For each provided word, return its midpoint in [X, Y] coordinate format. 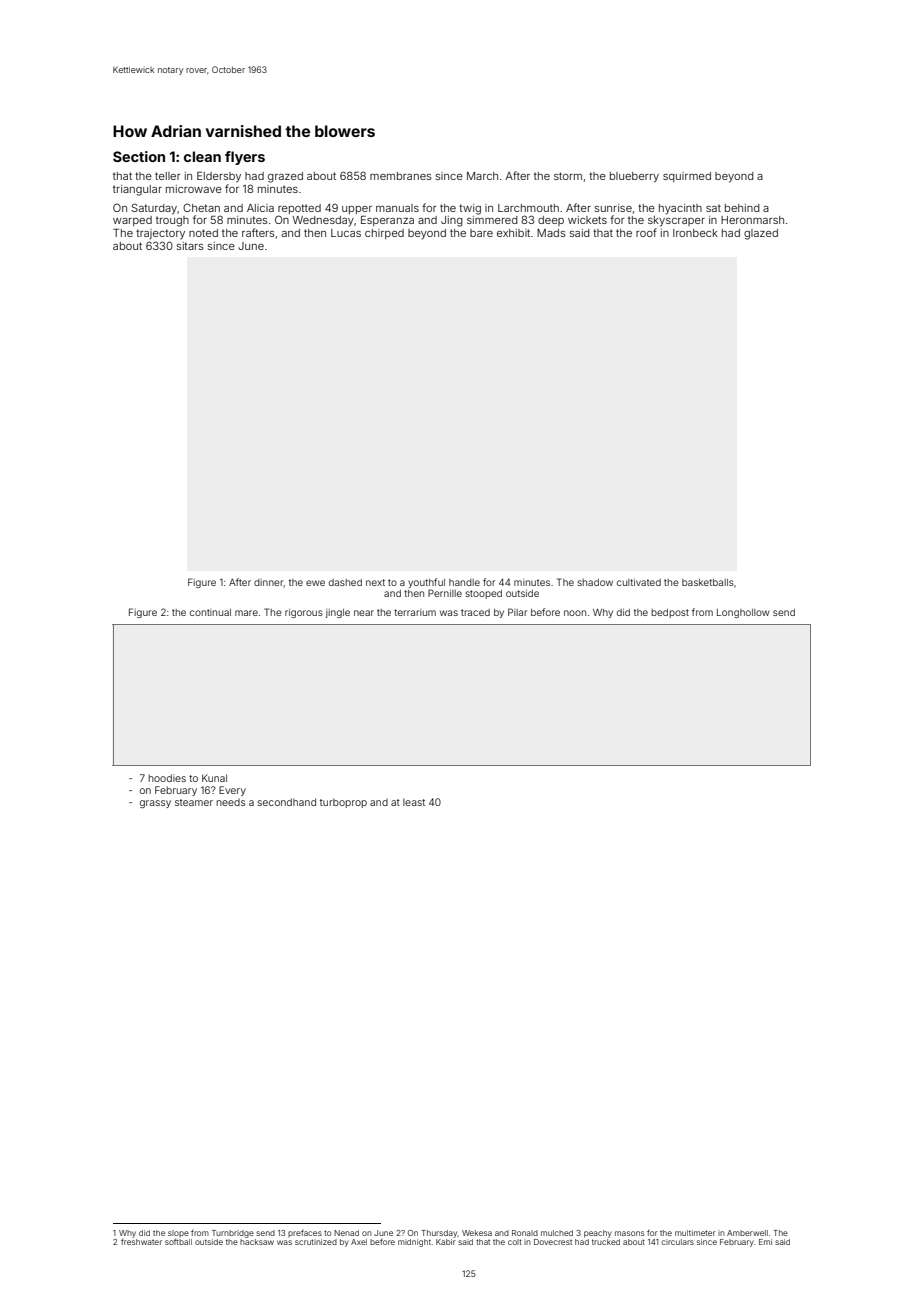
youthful [426, 583]
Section [139, 156]
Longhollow [743, 613]
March [482, 176]
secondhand [287, 802]
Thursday [439, 1234]
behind [742, 208]
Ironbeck [695, 233]
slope [178, 1233]
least [414, 802]
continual [210, 612]
